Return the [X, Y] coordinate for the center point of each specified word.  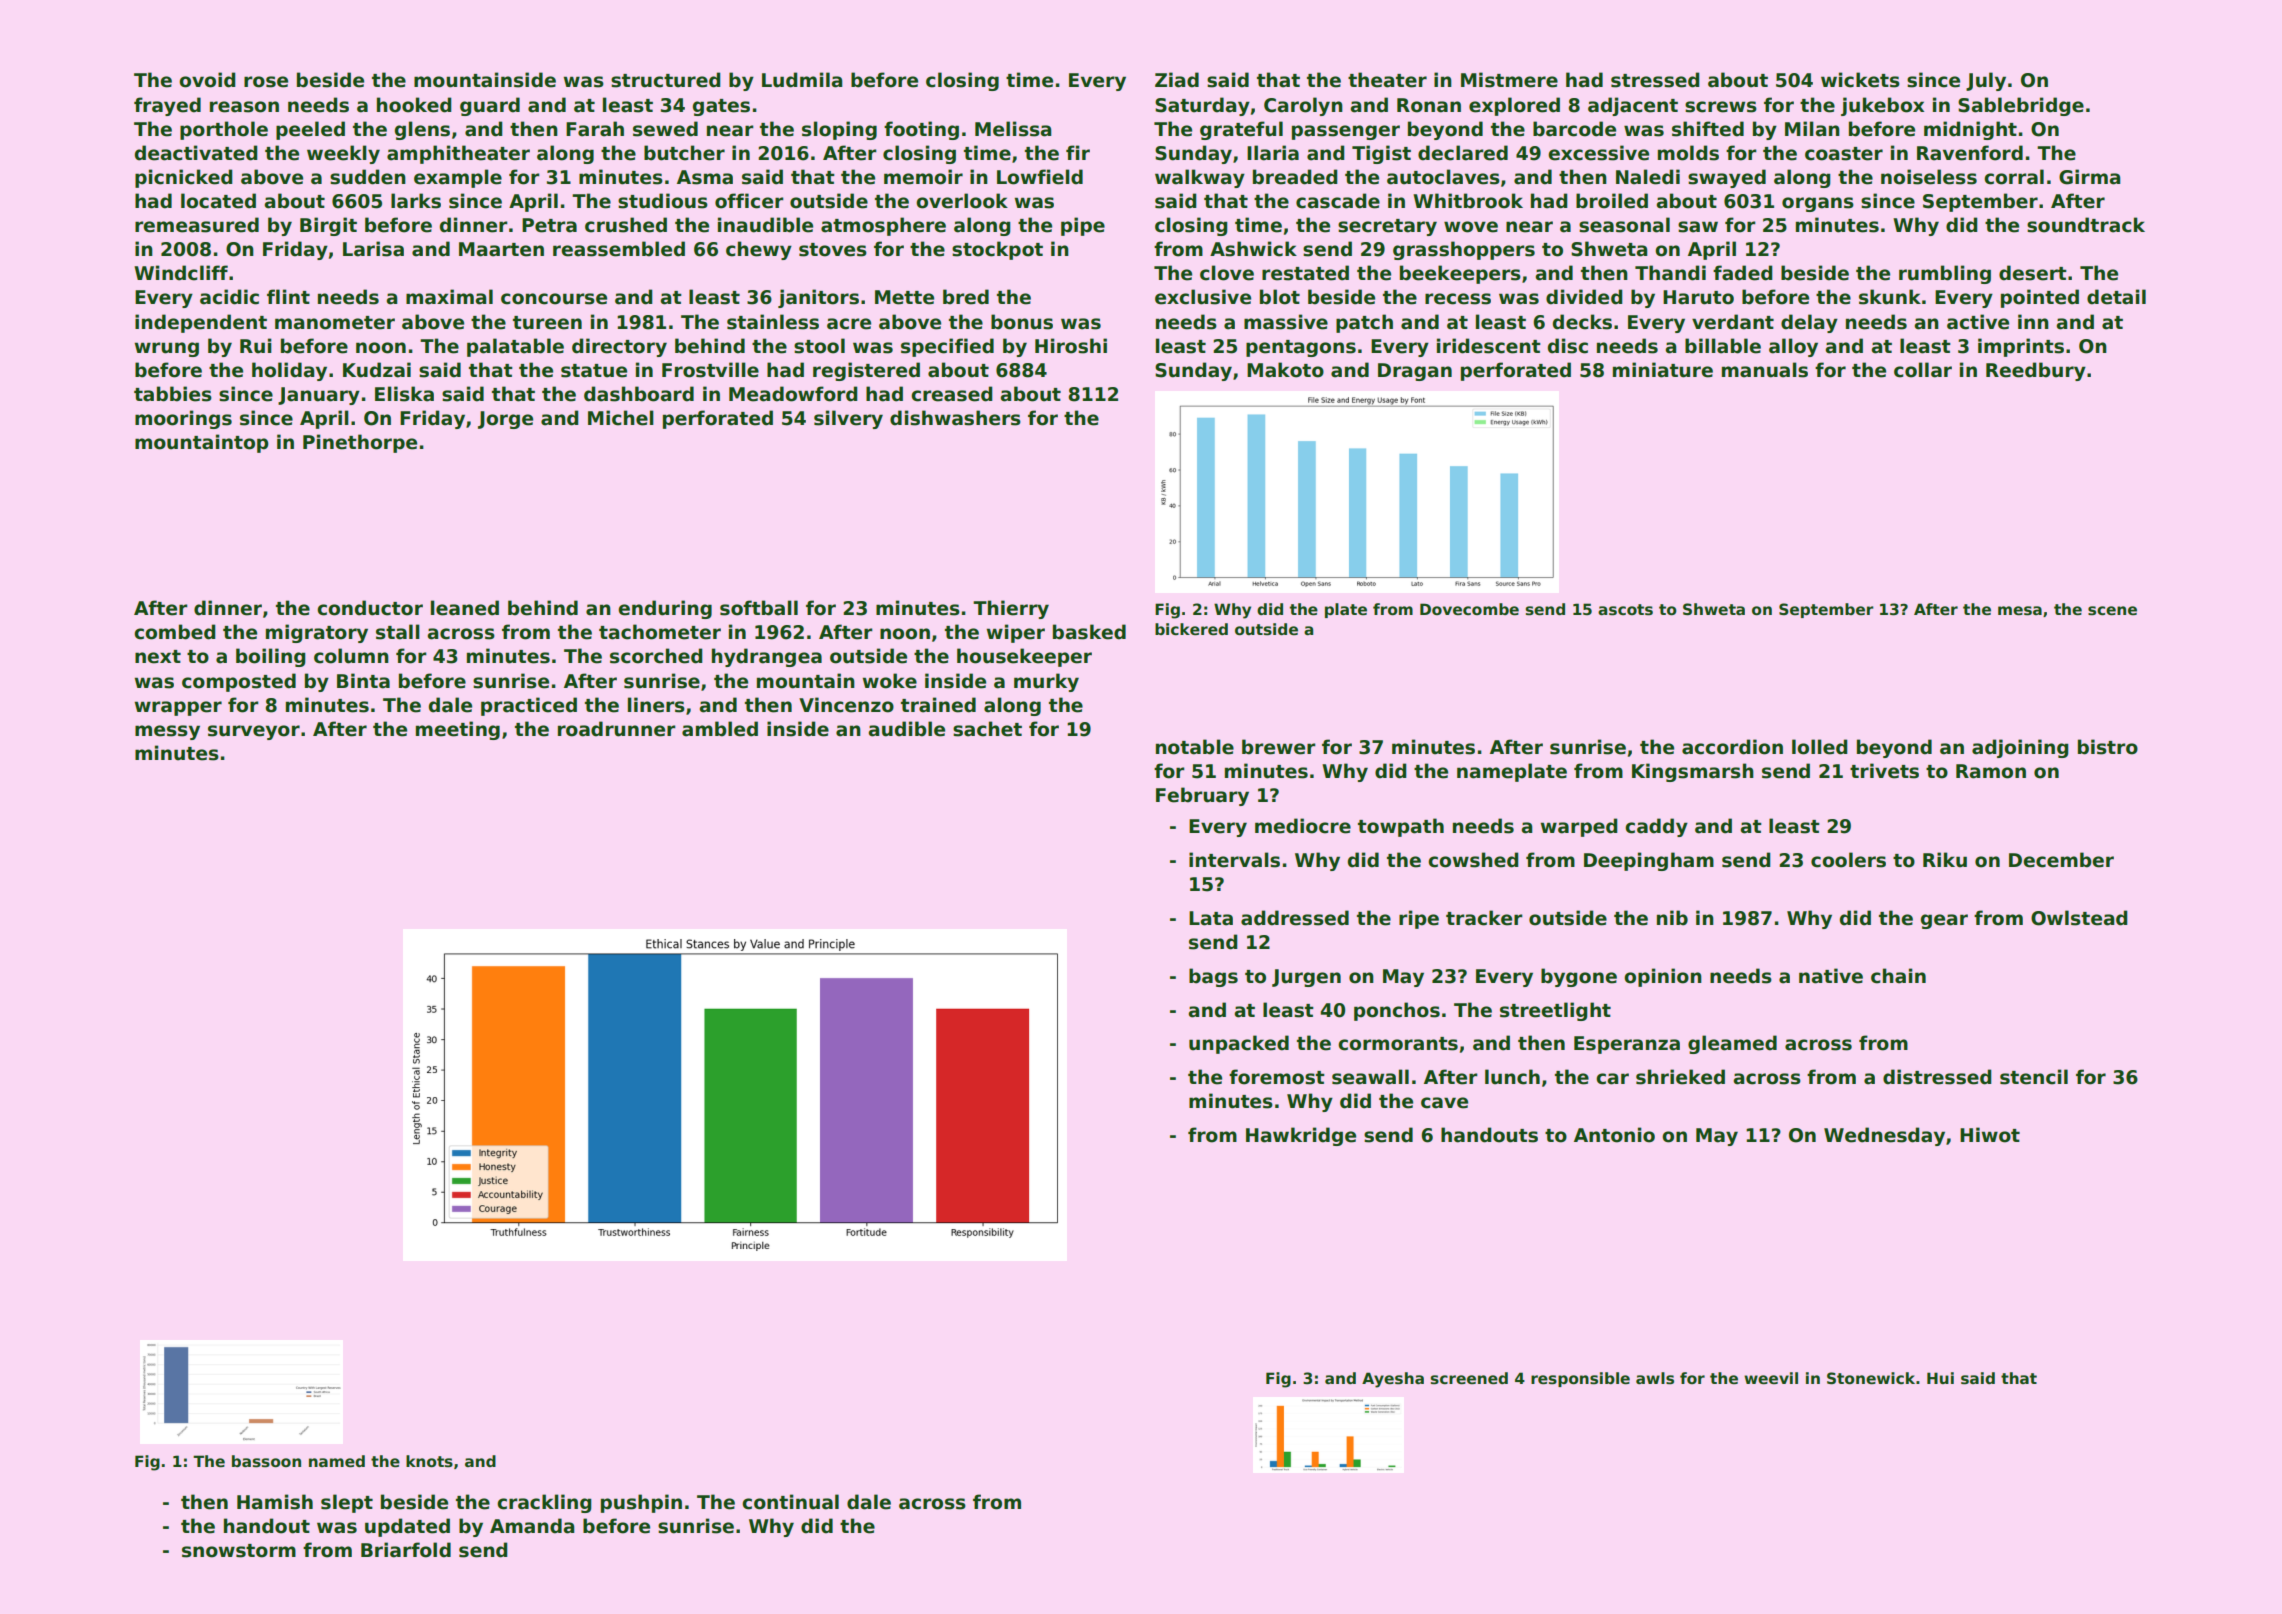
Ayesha [1393, 1380]
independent [201, 323]
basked [1089, 632]
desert [2033, 273]
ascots [1625, 610]
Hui [1940, 1378]
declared [1463, 153]
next [158, 657]
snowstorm [239, 1551]
